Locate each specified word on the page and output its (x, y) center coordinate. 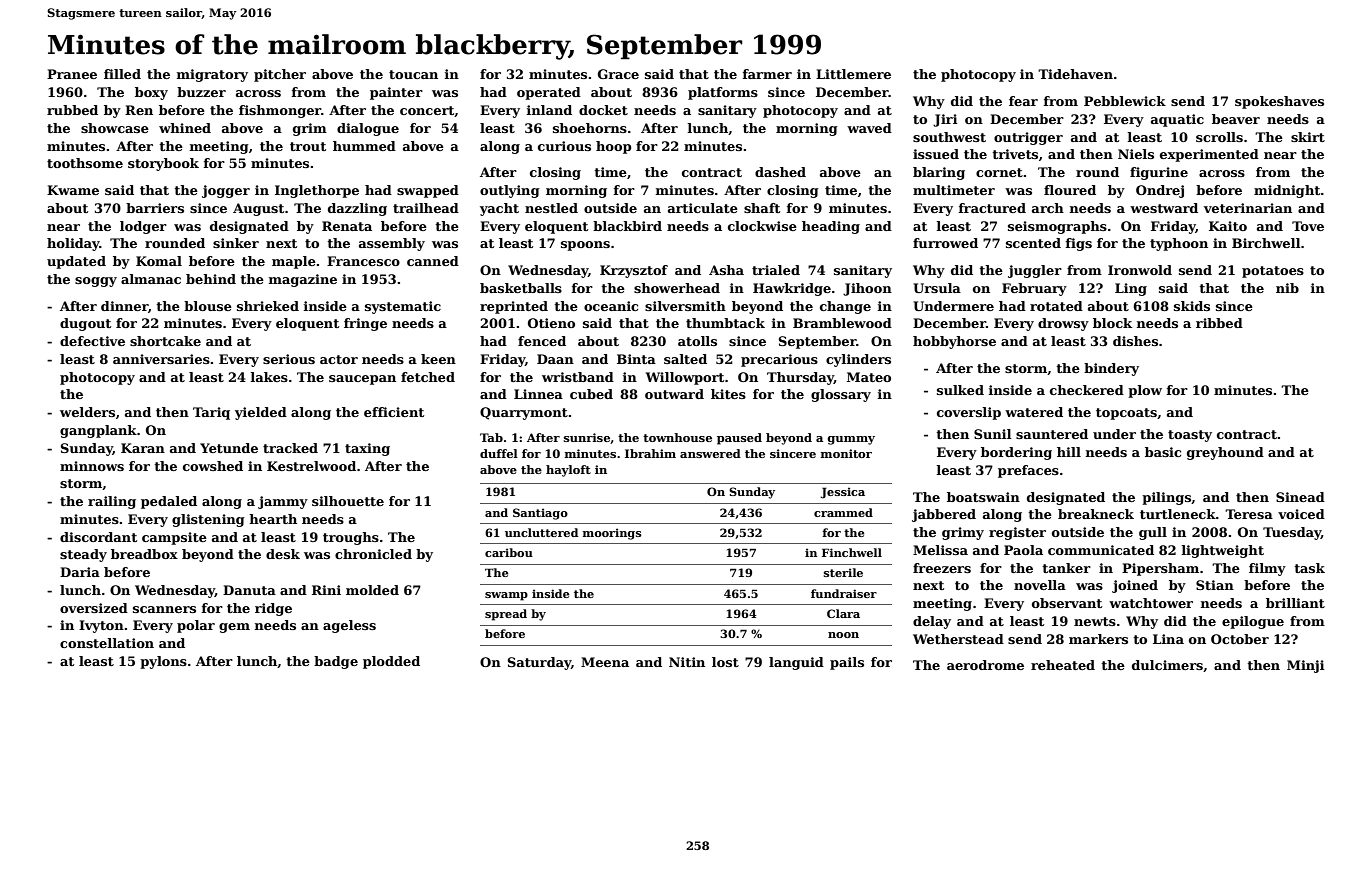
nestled (551, 208)
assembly (392, 244)
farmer (767, 74)
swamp (506, 596)
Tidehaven (1075, 74)
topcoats (1126, 414)
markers (1098, 639)
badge (336, 662)
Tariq (211, 413)
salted (685, 359)
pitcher (280, 75)
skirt (1308, 137)
